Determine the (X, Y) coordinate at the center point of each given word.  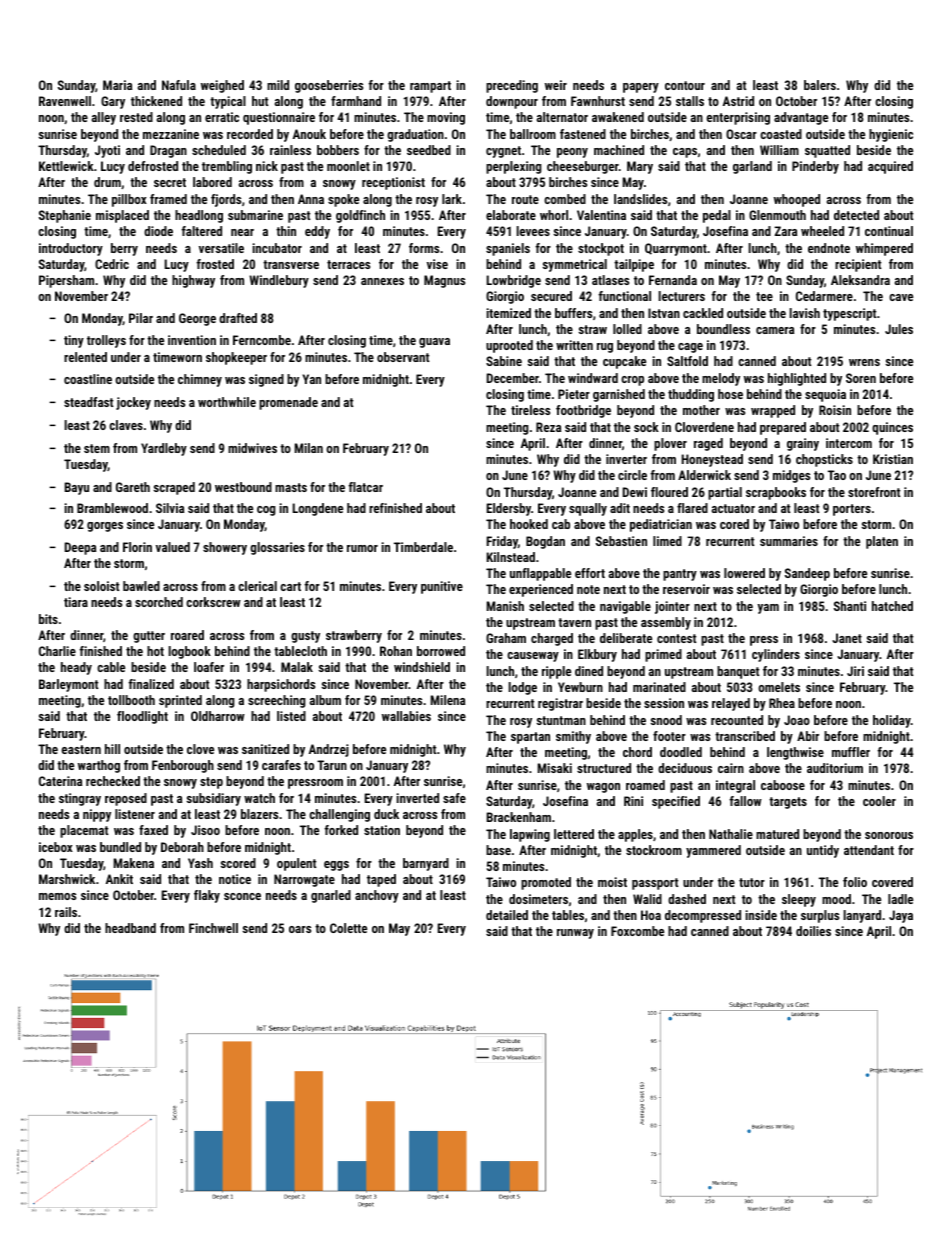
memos (57, 896)
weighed (222, 86)
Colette (348, 928)
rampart (430, 87)
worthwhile (227, 402)
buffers (573, 313)
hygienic (891, 135)
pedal (717, 216)
